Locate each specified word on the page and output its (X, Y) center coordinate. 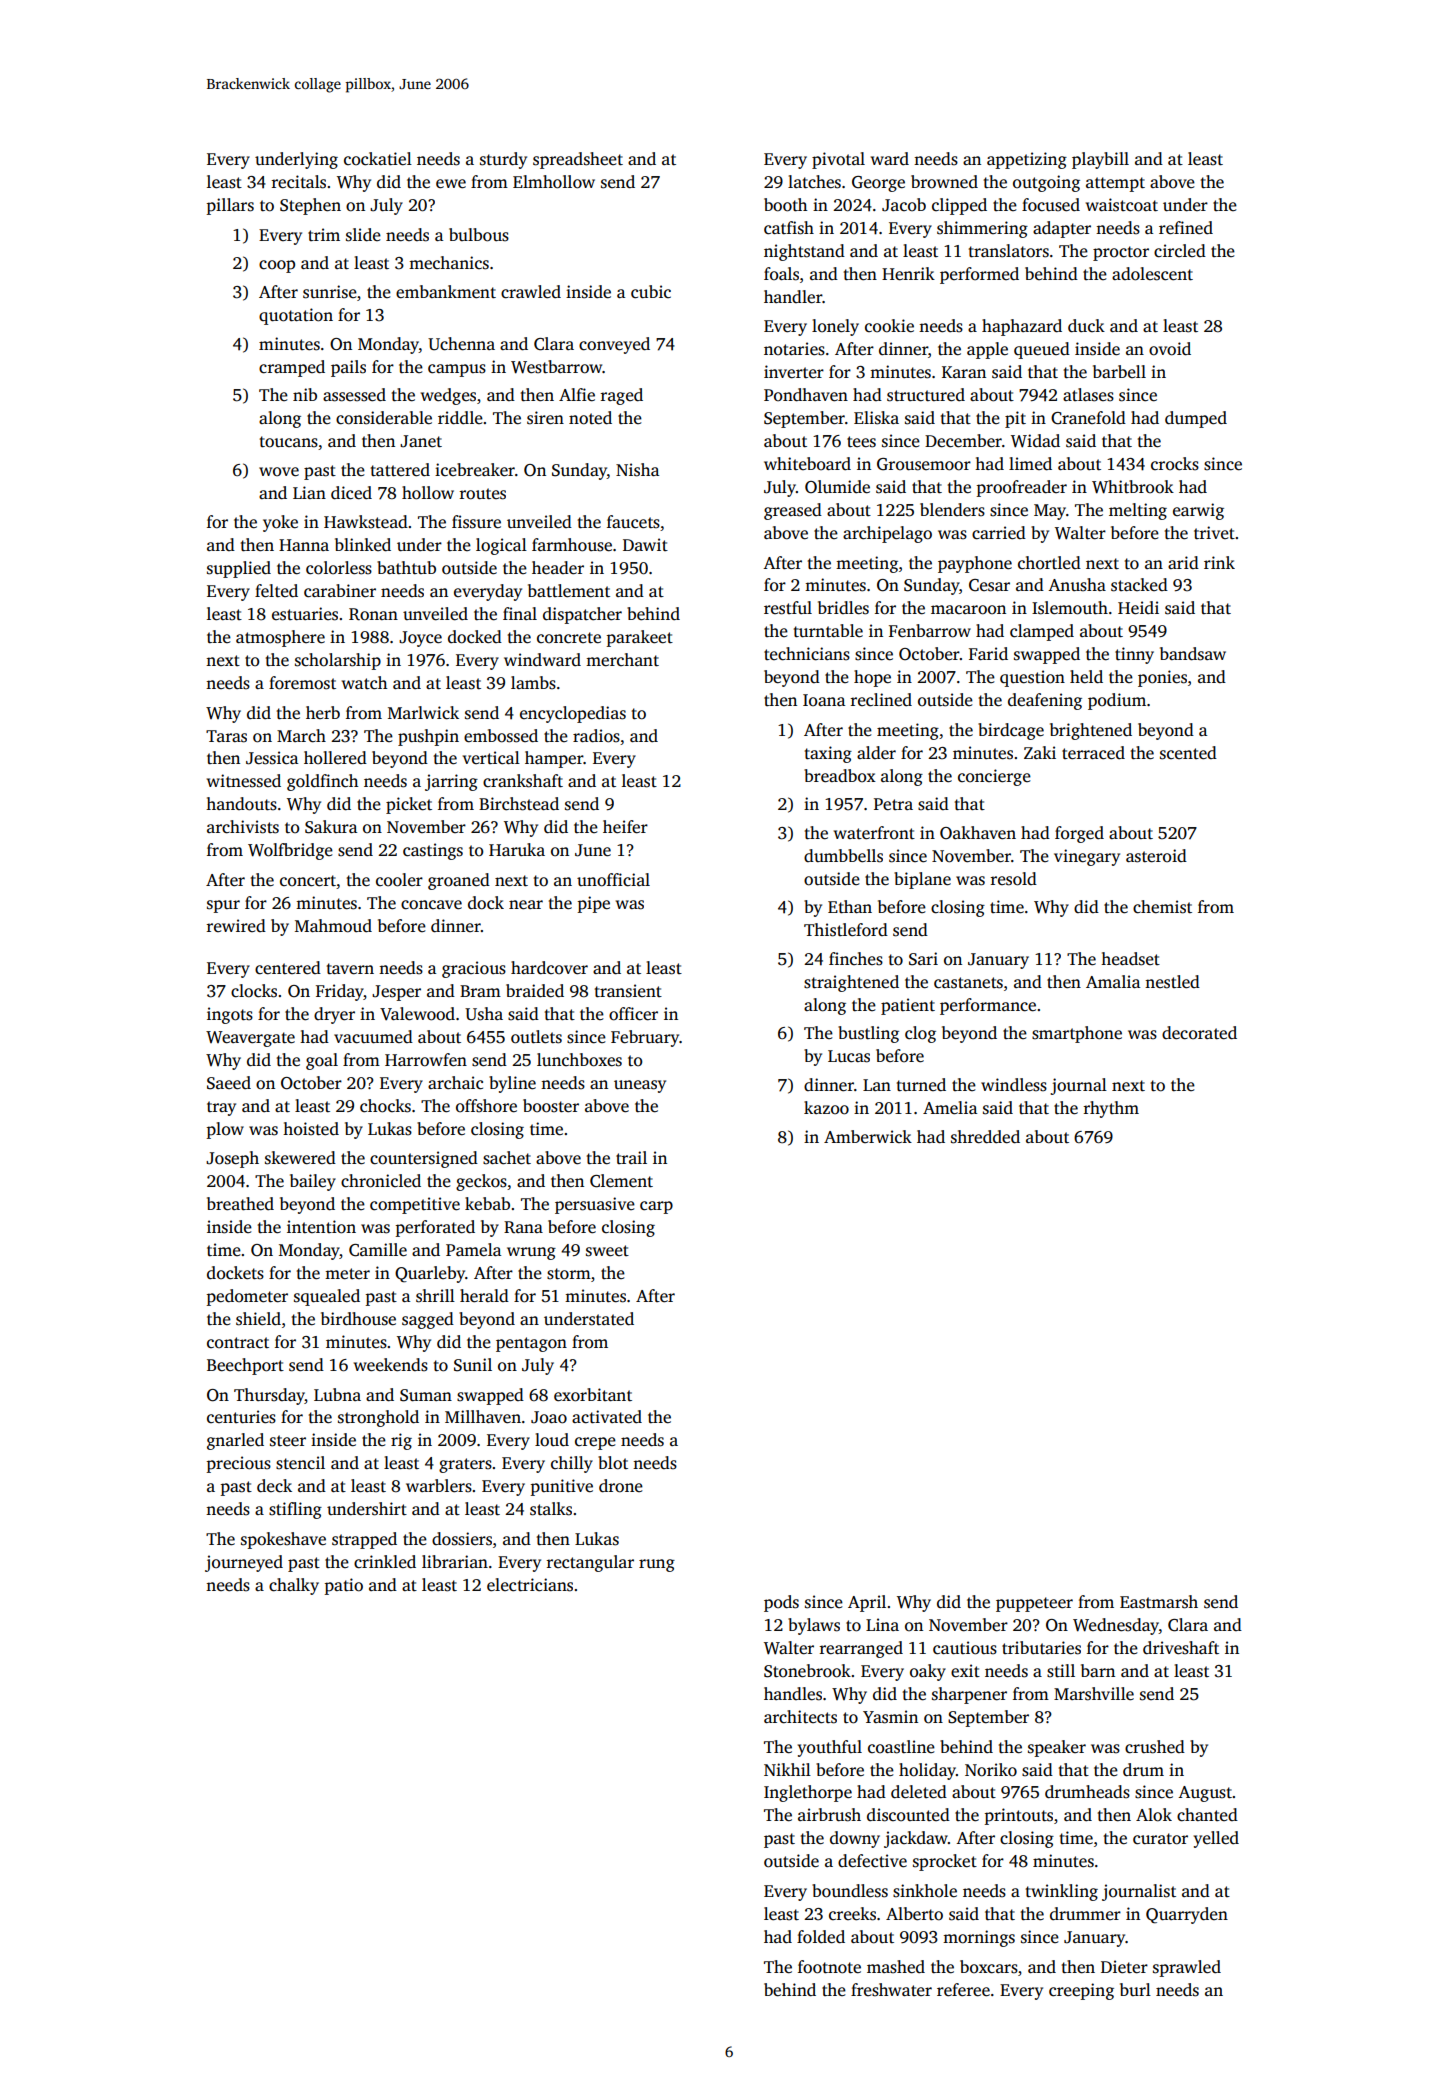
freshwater (891, 1990)
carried (999, 533)
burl (1135, 1989)
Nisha (637, 470)
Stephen (310, 206)
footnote (829, 1967)
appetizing (1027, 160)
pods (781, 1603)
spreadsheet (578, 160)
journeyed (244, 1563)
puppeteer (1034, 1604)
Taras (226, 736)
